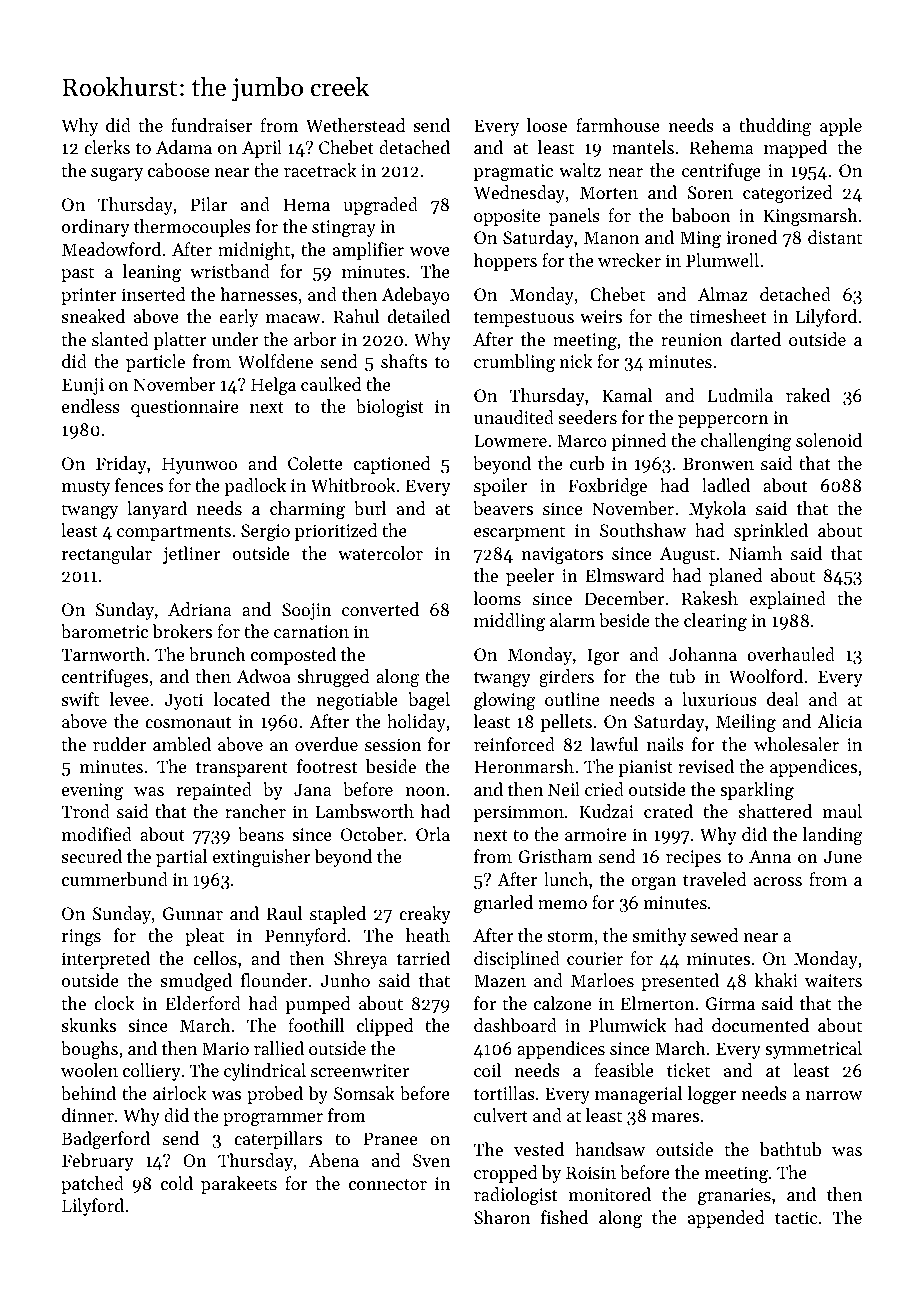 This screenshot has height=1308, width=924. I want to click on Wetherstead, so click(356, 125).
